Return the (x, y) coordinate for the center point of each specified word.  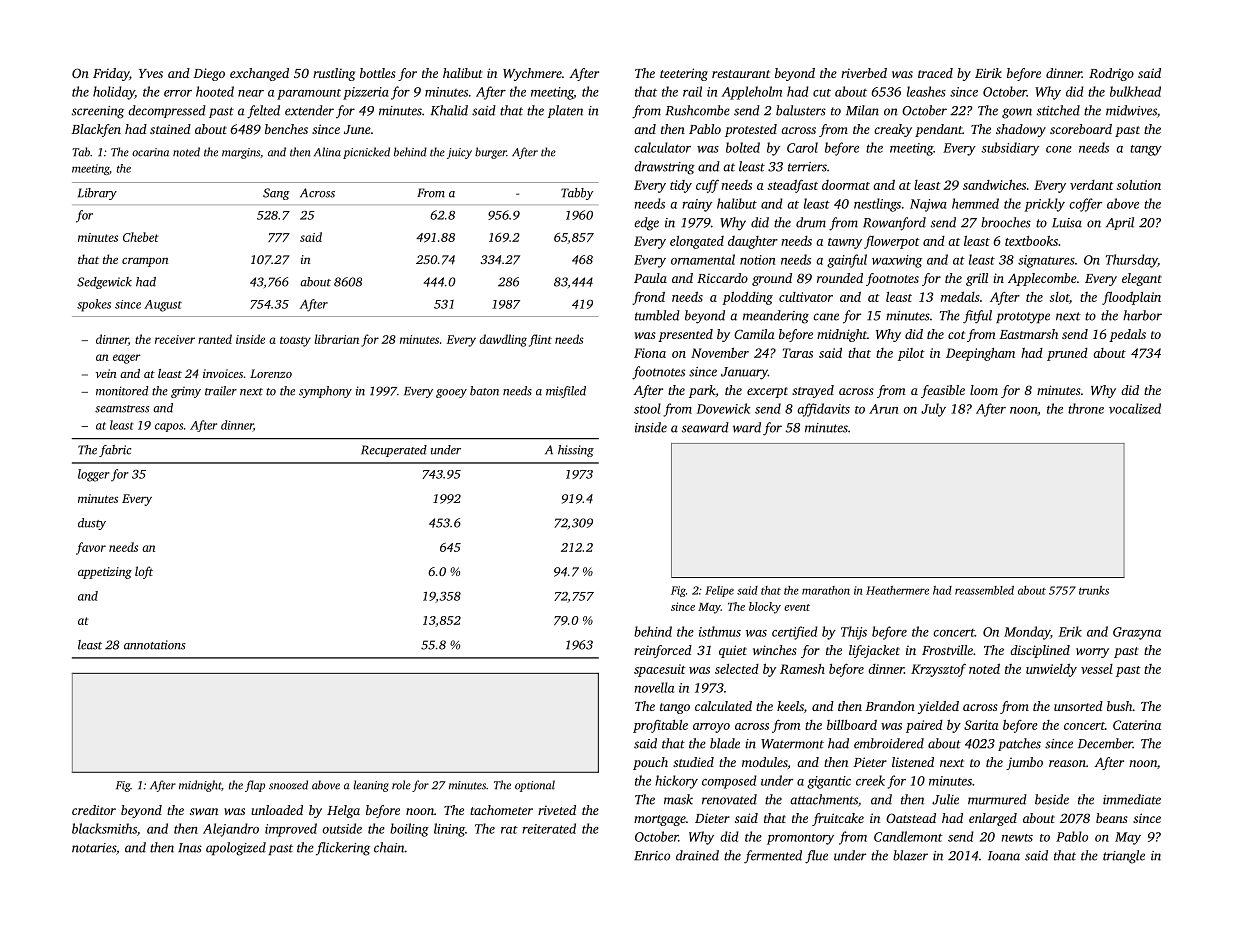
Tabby (577, 194)
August (163, 306)
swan (204, 811)
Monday (1027, 633)
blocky (765, 608)
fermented (773, 857)
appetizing (105, 573)
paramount (309, 94)
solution (1138, 185)
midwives (1131, 110)
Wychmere (532, 74)
